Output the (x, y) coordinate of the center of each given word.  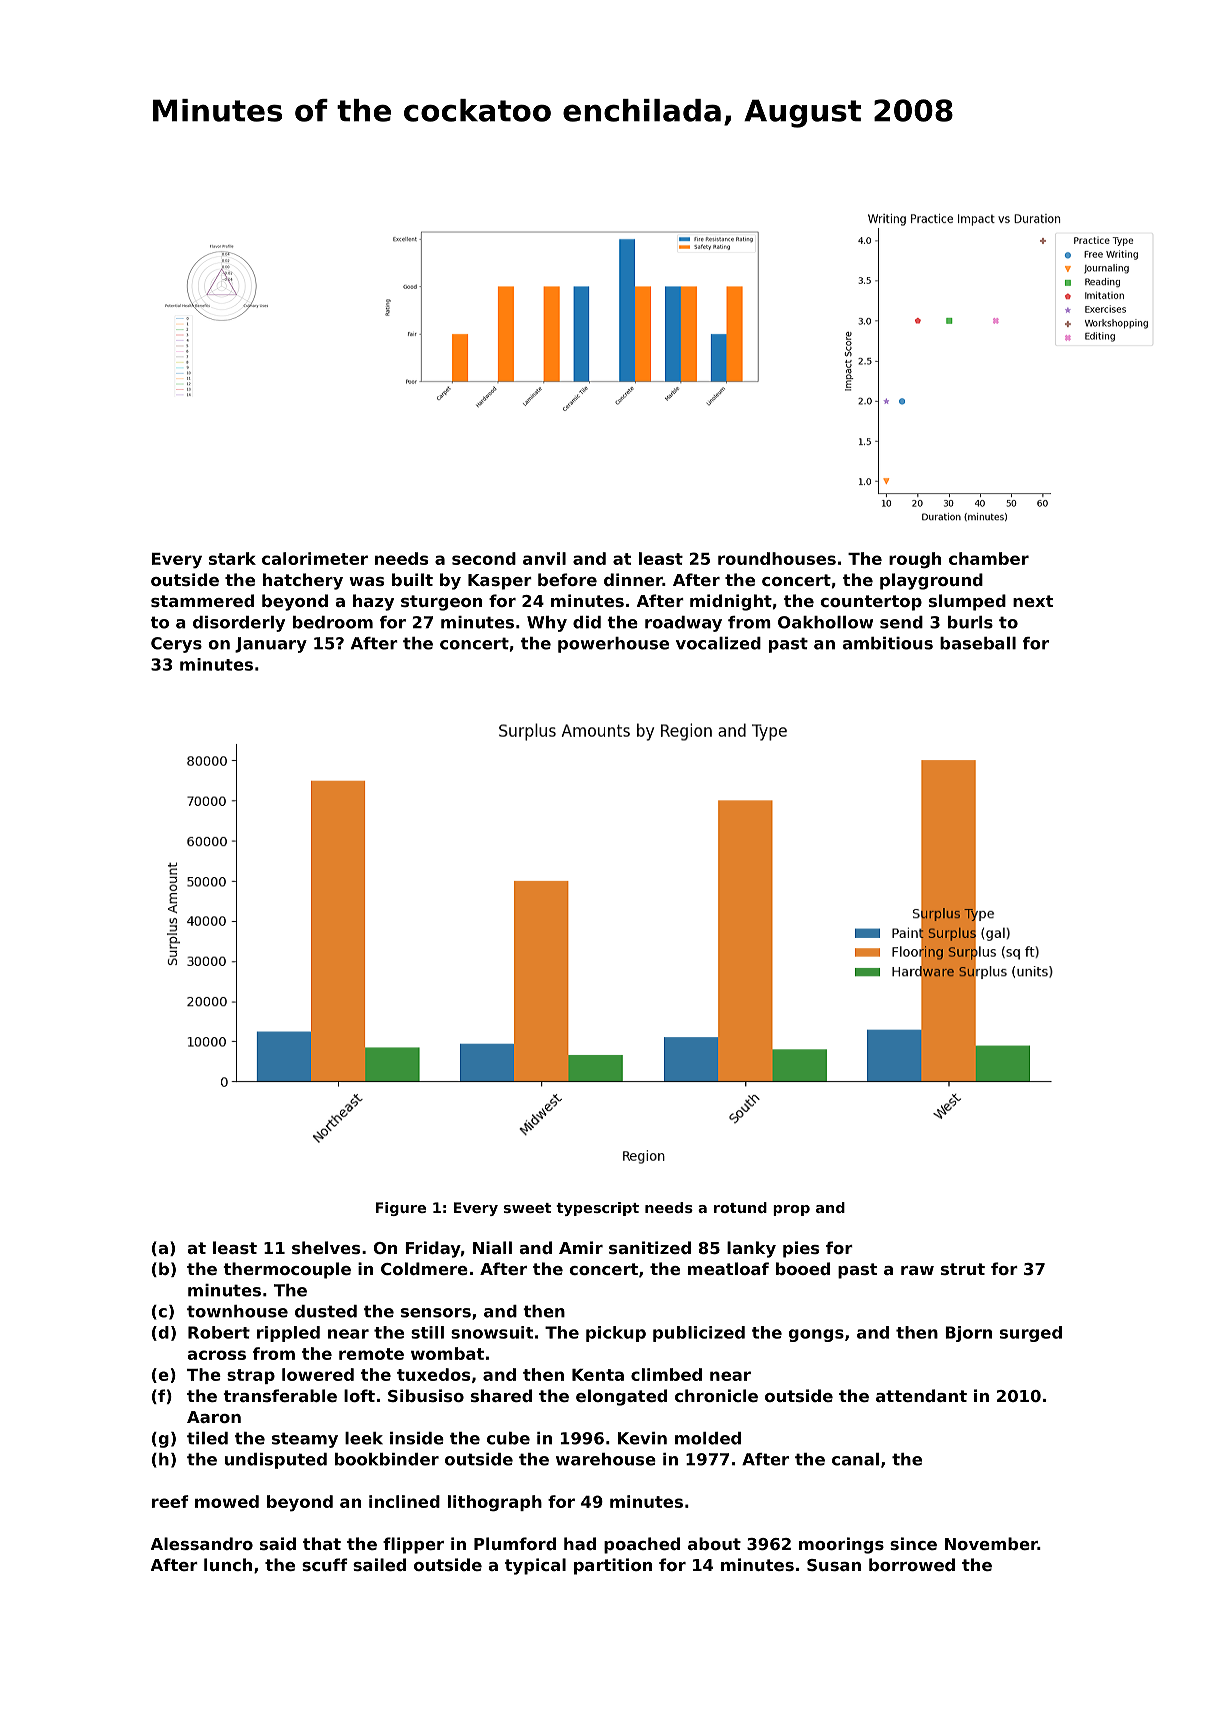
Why (547, 624)
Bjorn (968, 1334)
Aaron (214, 1417)
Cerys (176, 645)
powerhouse (613, 645)
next (1033, 601)
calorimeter (315, 558)
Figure (401, 1209)
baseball (978, 643)
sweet (527, 1208)
